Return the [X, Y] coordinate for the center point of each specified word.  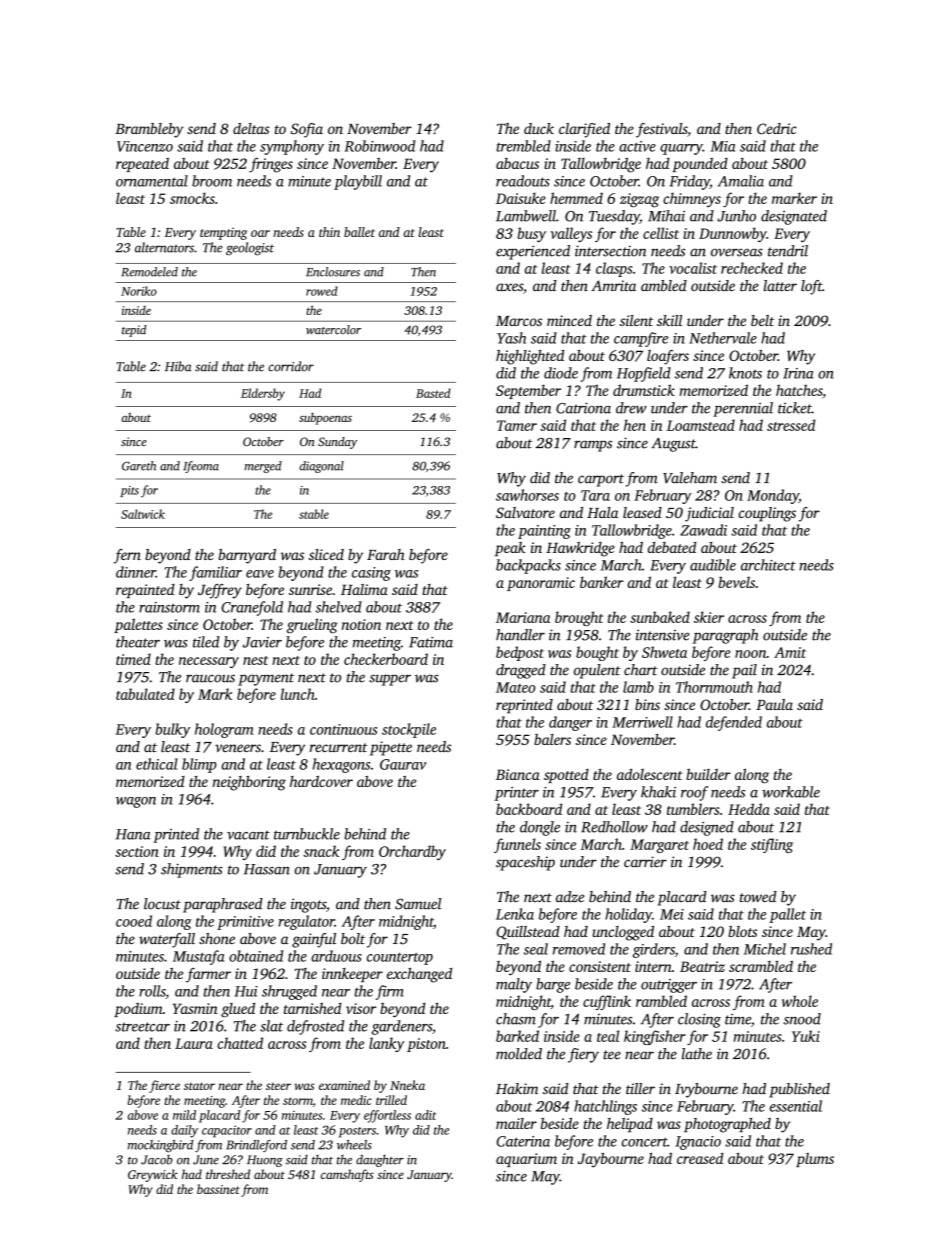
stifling [772, 845]
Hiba [178, 366]
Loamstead [701, 425]
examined [344, 1085]
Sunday [337, 443]
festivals [661, 130]
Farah [386, 554]
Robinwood [379, 146]
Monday [773, 496]
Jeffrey [220, 591]
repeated [142, 165]
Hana [133, 834]
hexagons [341, 765]
